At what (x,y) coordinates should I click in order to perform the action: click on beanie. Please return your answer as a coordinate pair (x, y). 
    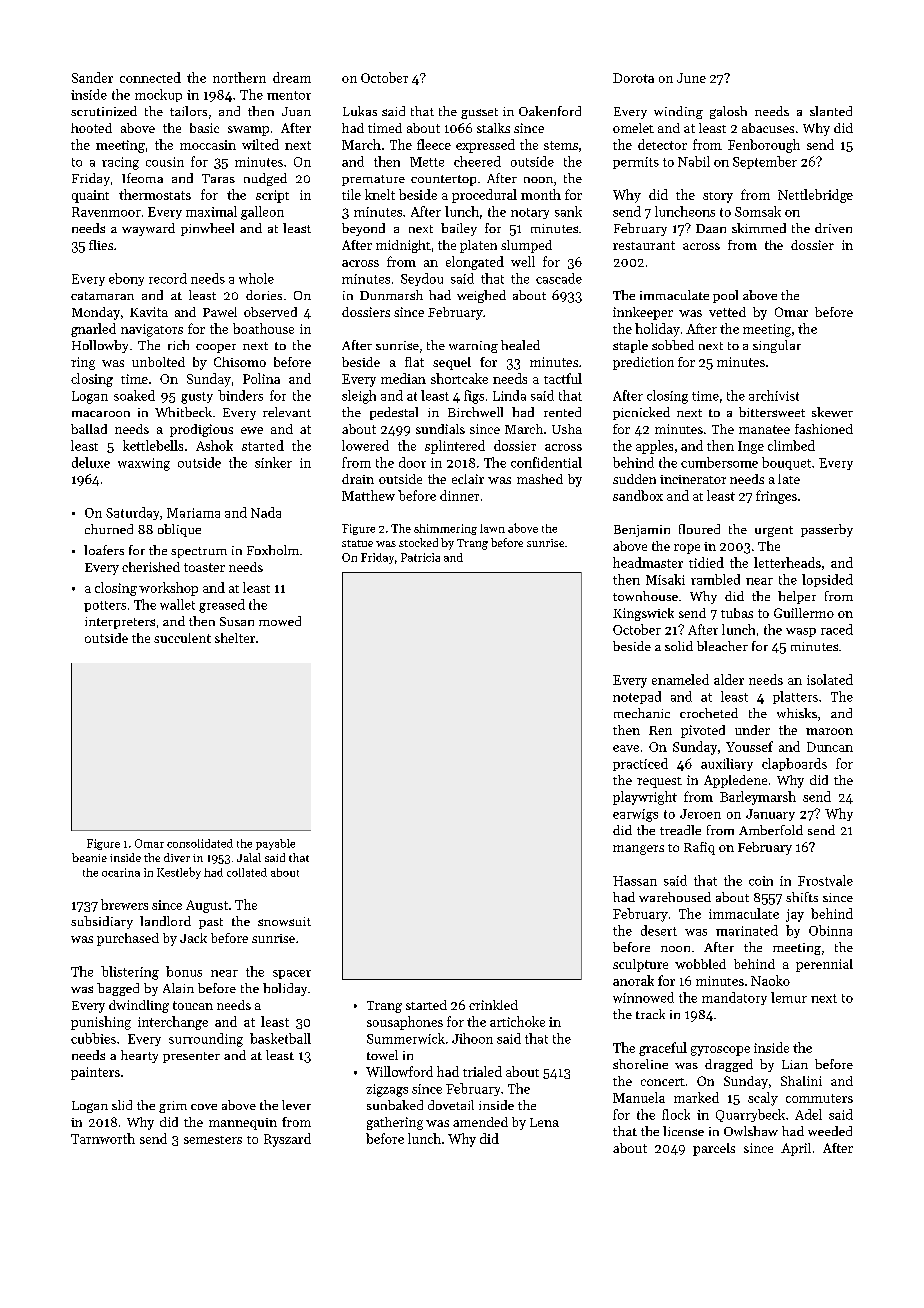
    Looking at the image, I should click on (89, 857).
